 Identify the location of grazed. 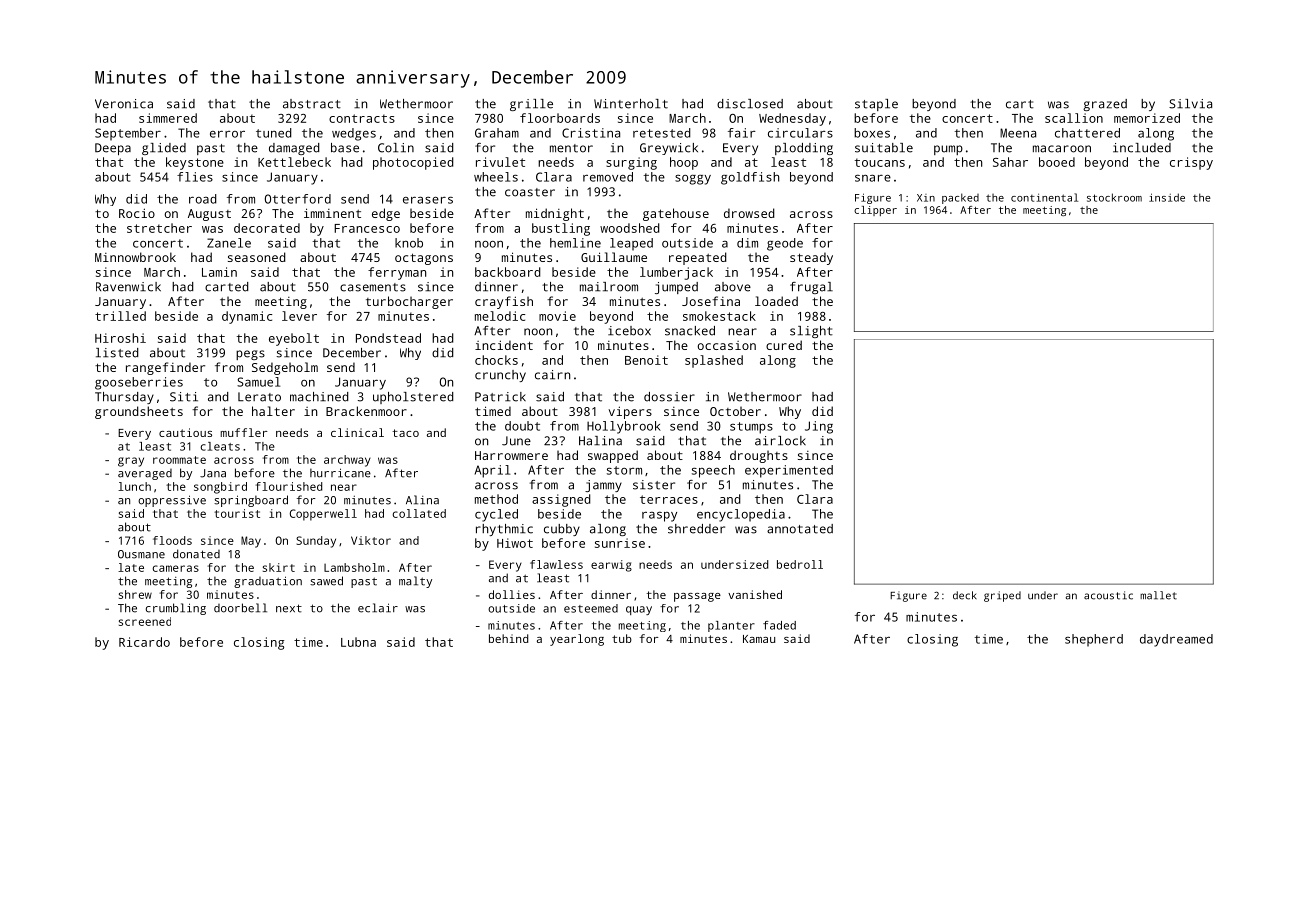
(1105, 105).
